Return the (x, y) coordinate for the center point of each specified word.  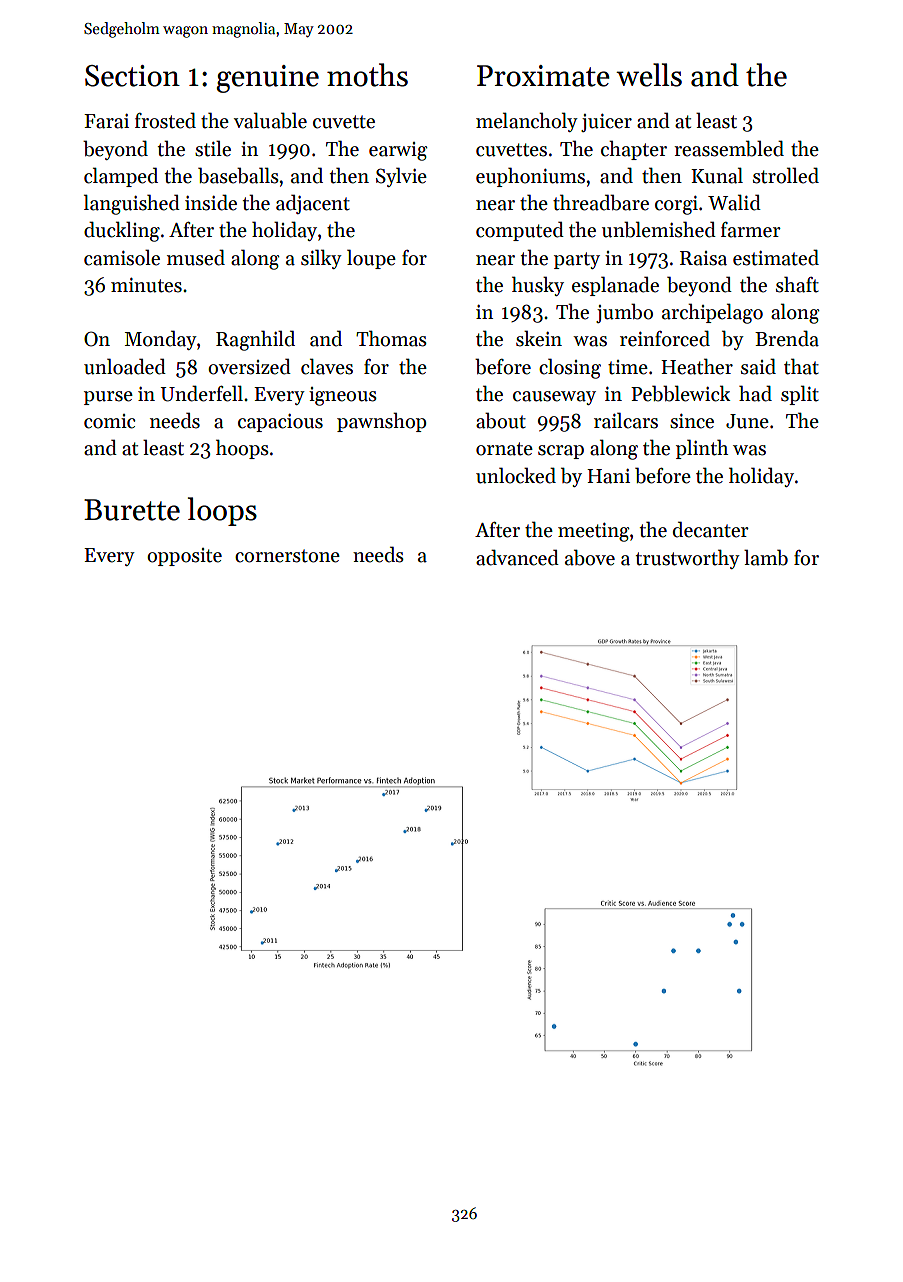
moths (367, 75)
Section (132, 76)
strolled (786, 175)
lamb (766, 557)
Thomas (391, 338)
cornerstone (287, 556)
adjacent (313, 204)
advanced (517, 557)
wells (649, 75)
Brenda (787, 338)
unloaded (125, 366)
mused (196, 257)
